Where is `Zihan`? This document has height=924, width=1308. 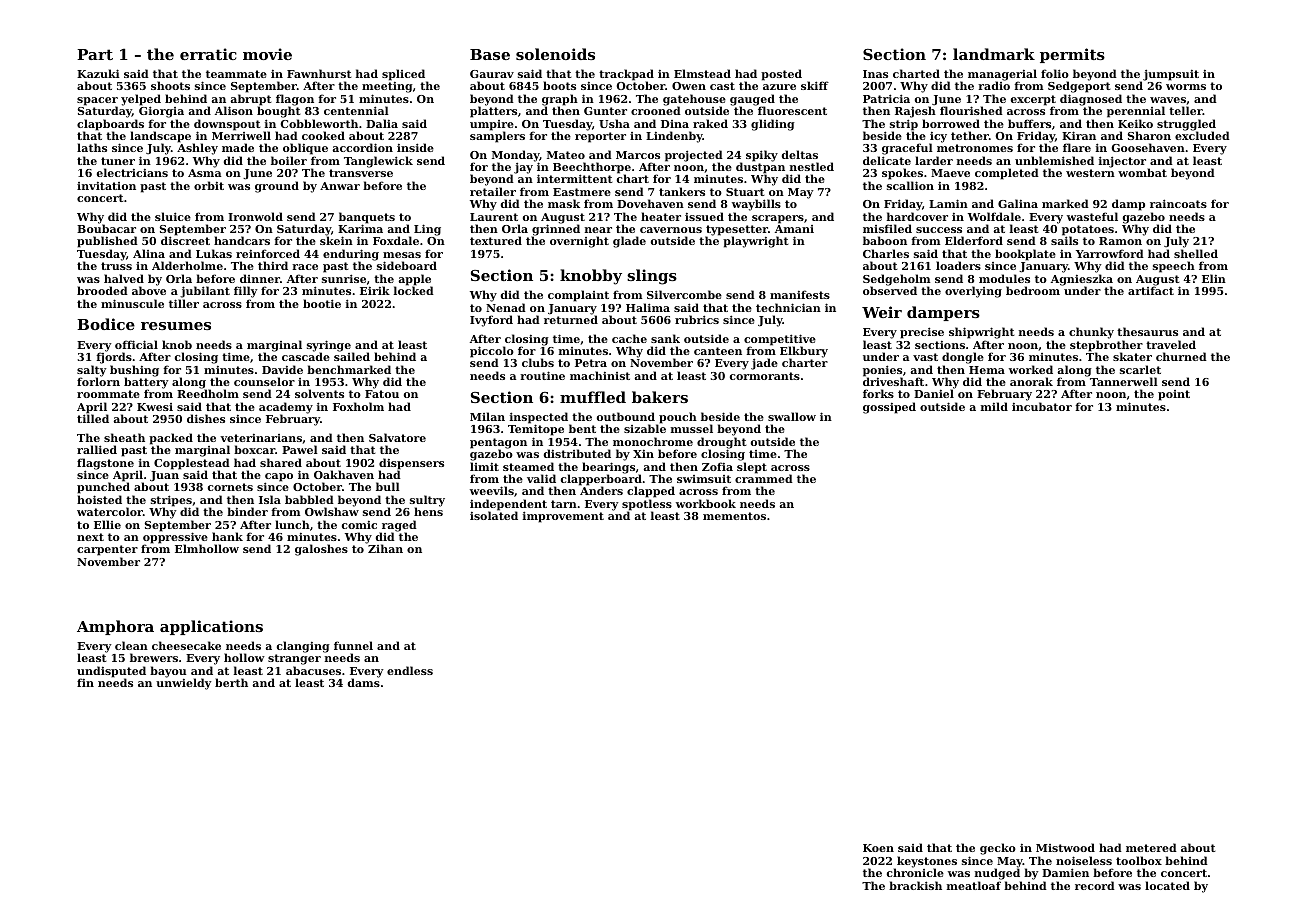 Zihan is located at coordinates (385, 549).
